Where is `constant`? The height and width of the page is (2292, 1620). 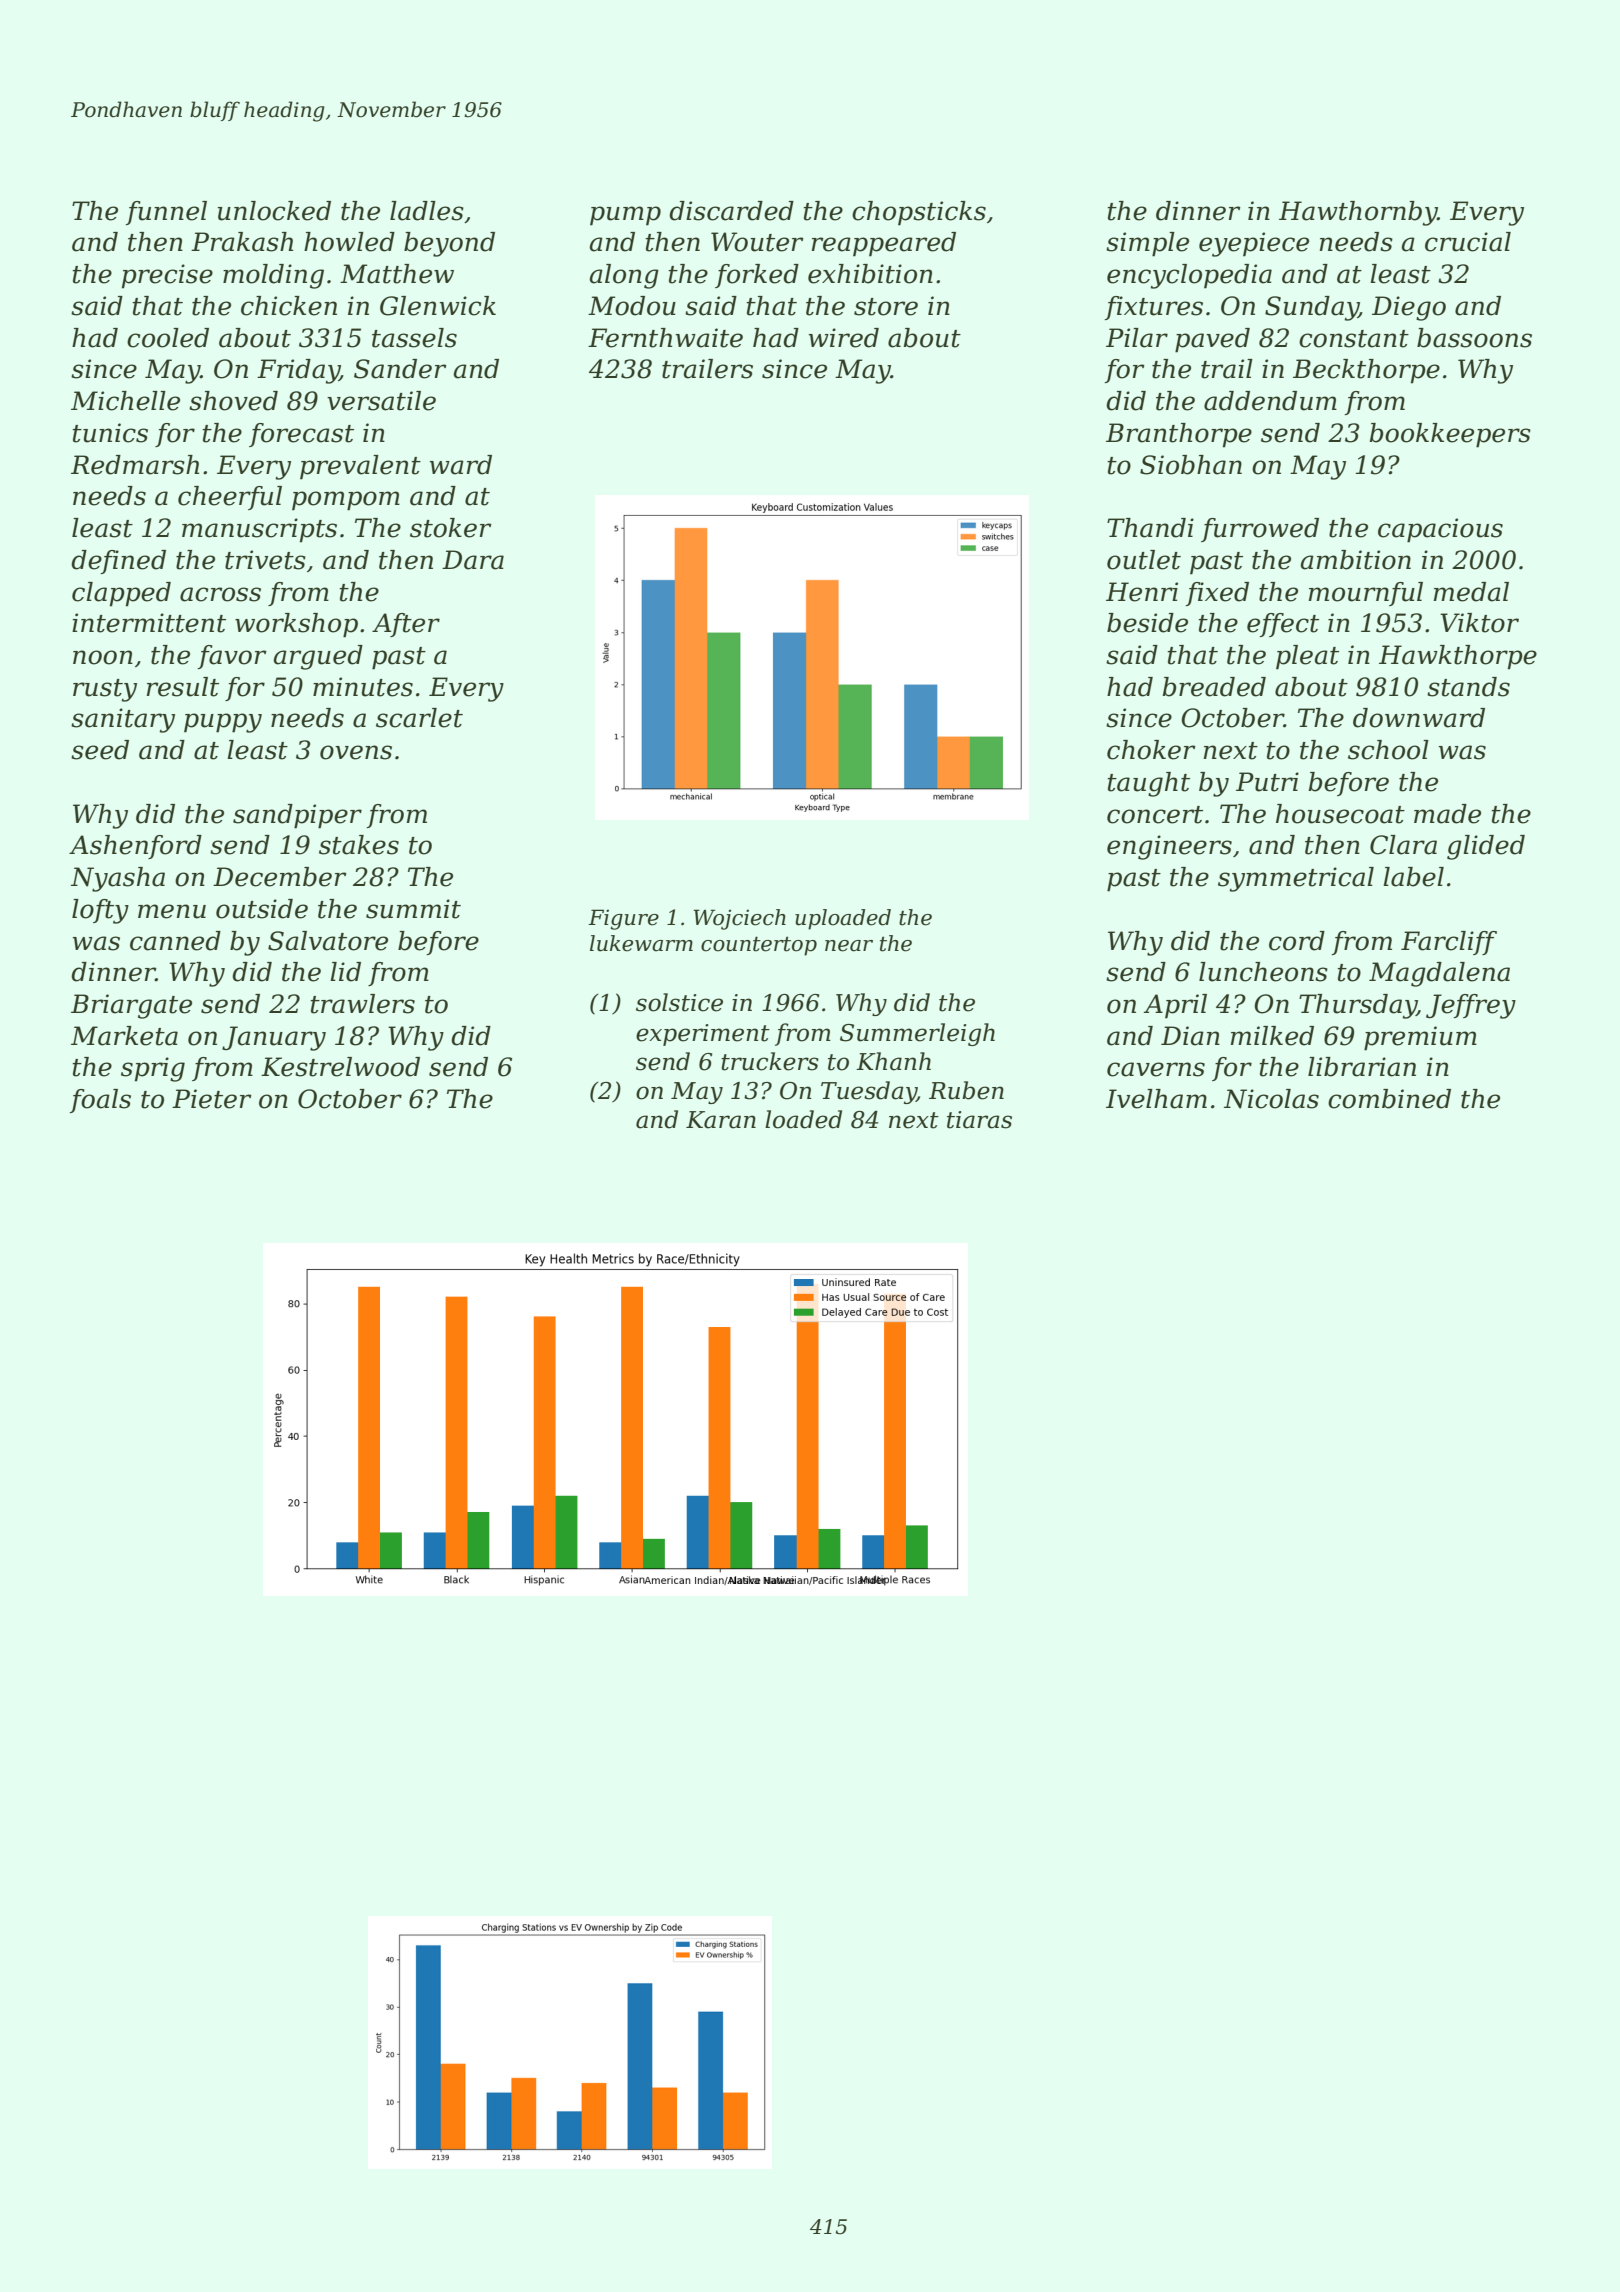 constant is located at coordinates (1354, 339).
